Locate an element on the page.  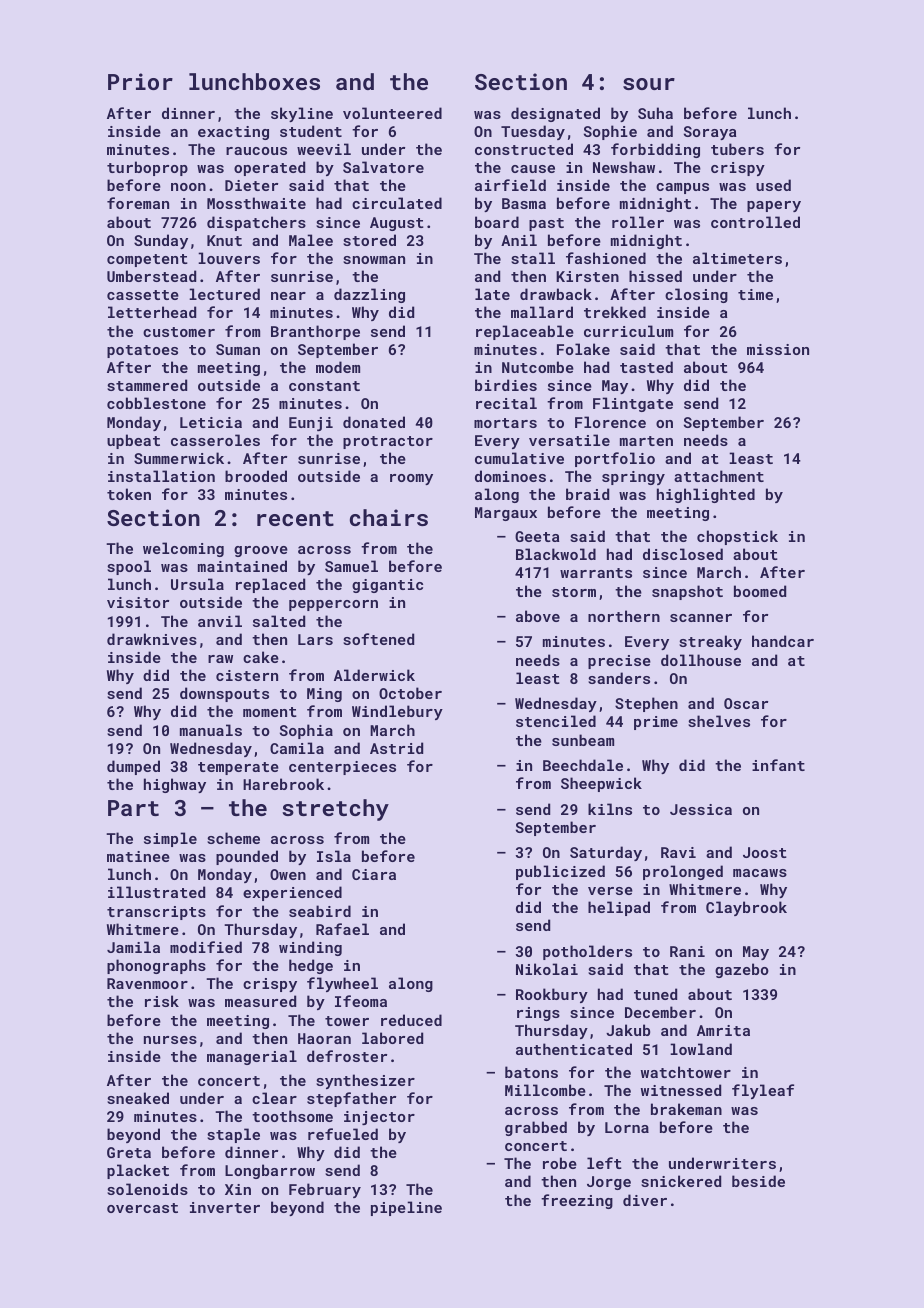
sour is located at coordinates (649, 84).
